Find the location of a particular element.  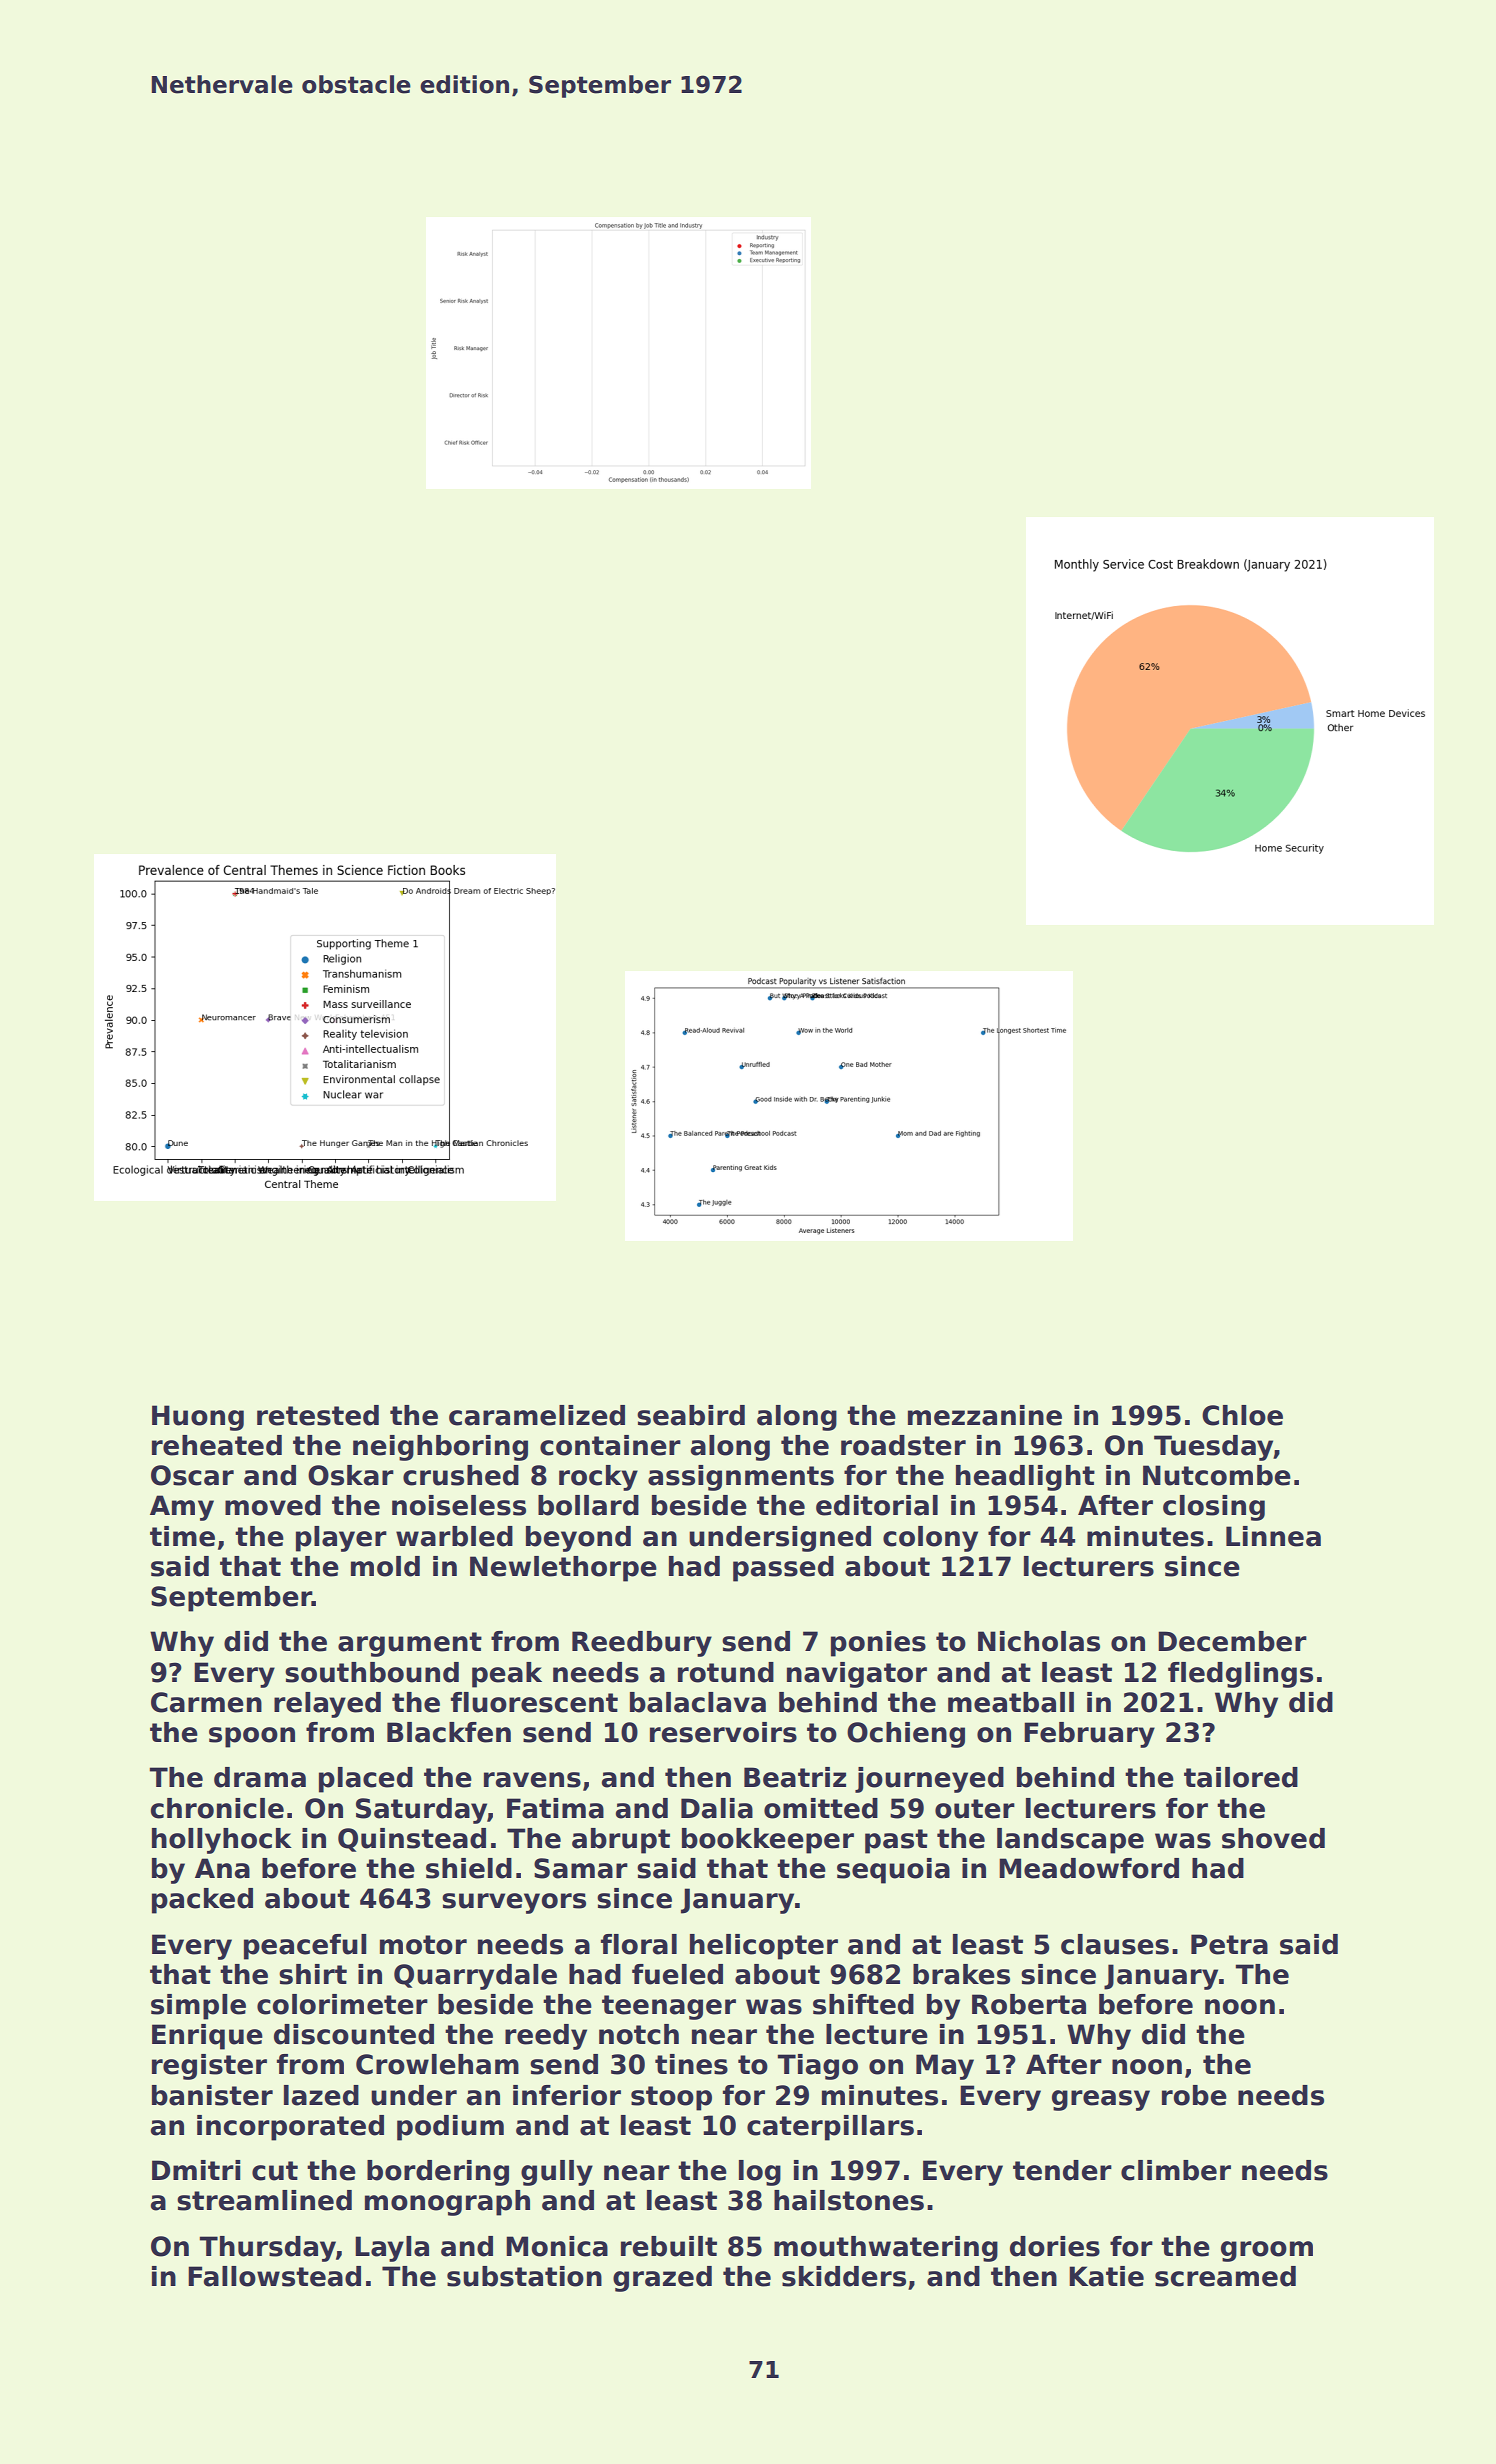

spoon is located at coordinates (252, 1737).
